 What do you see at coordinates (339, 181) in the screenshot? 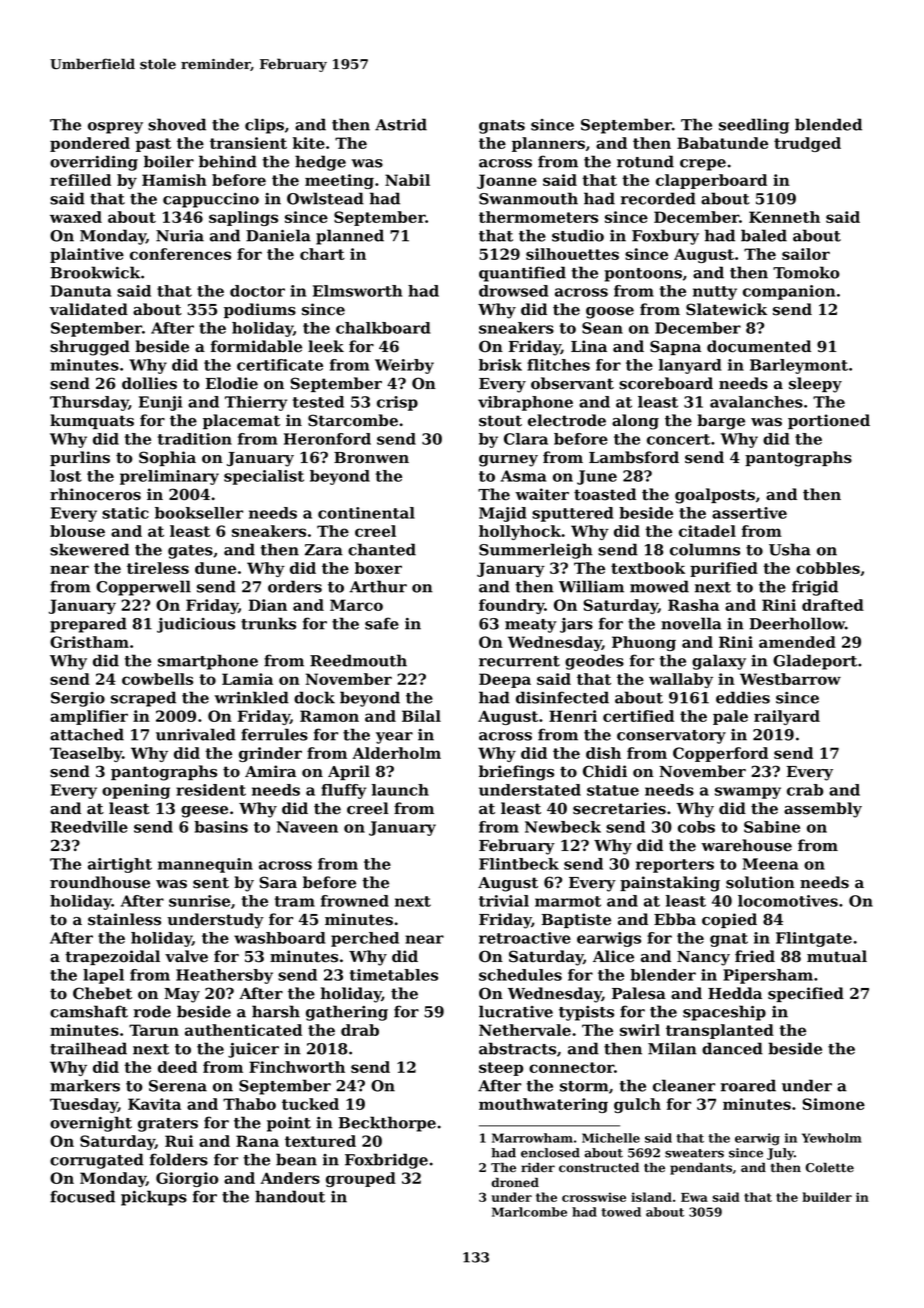
I see `meeting` at bounding box center [339, 181].
